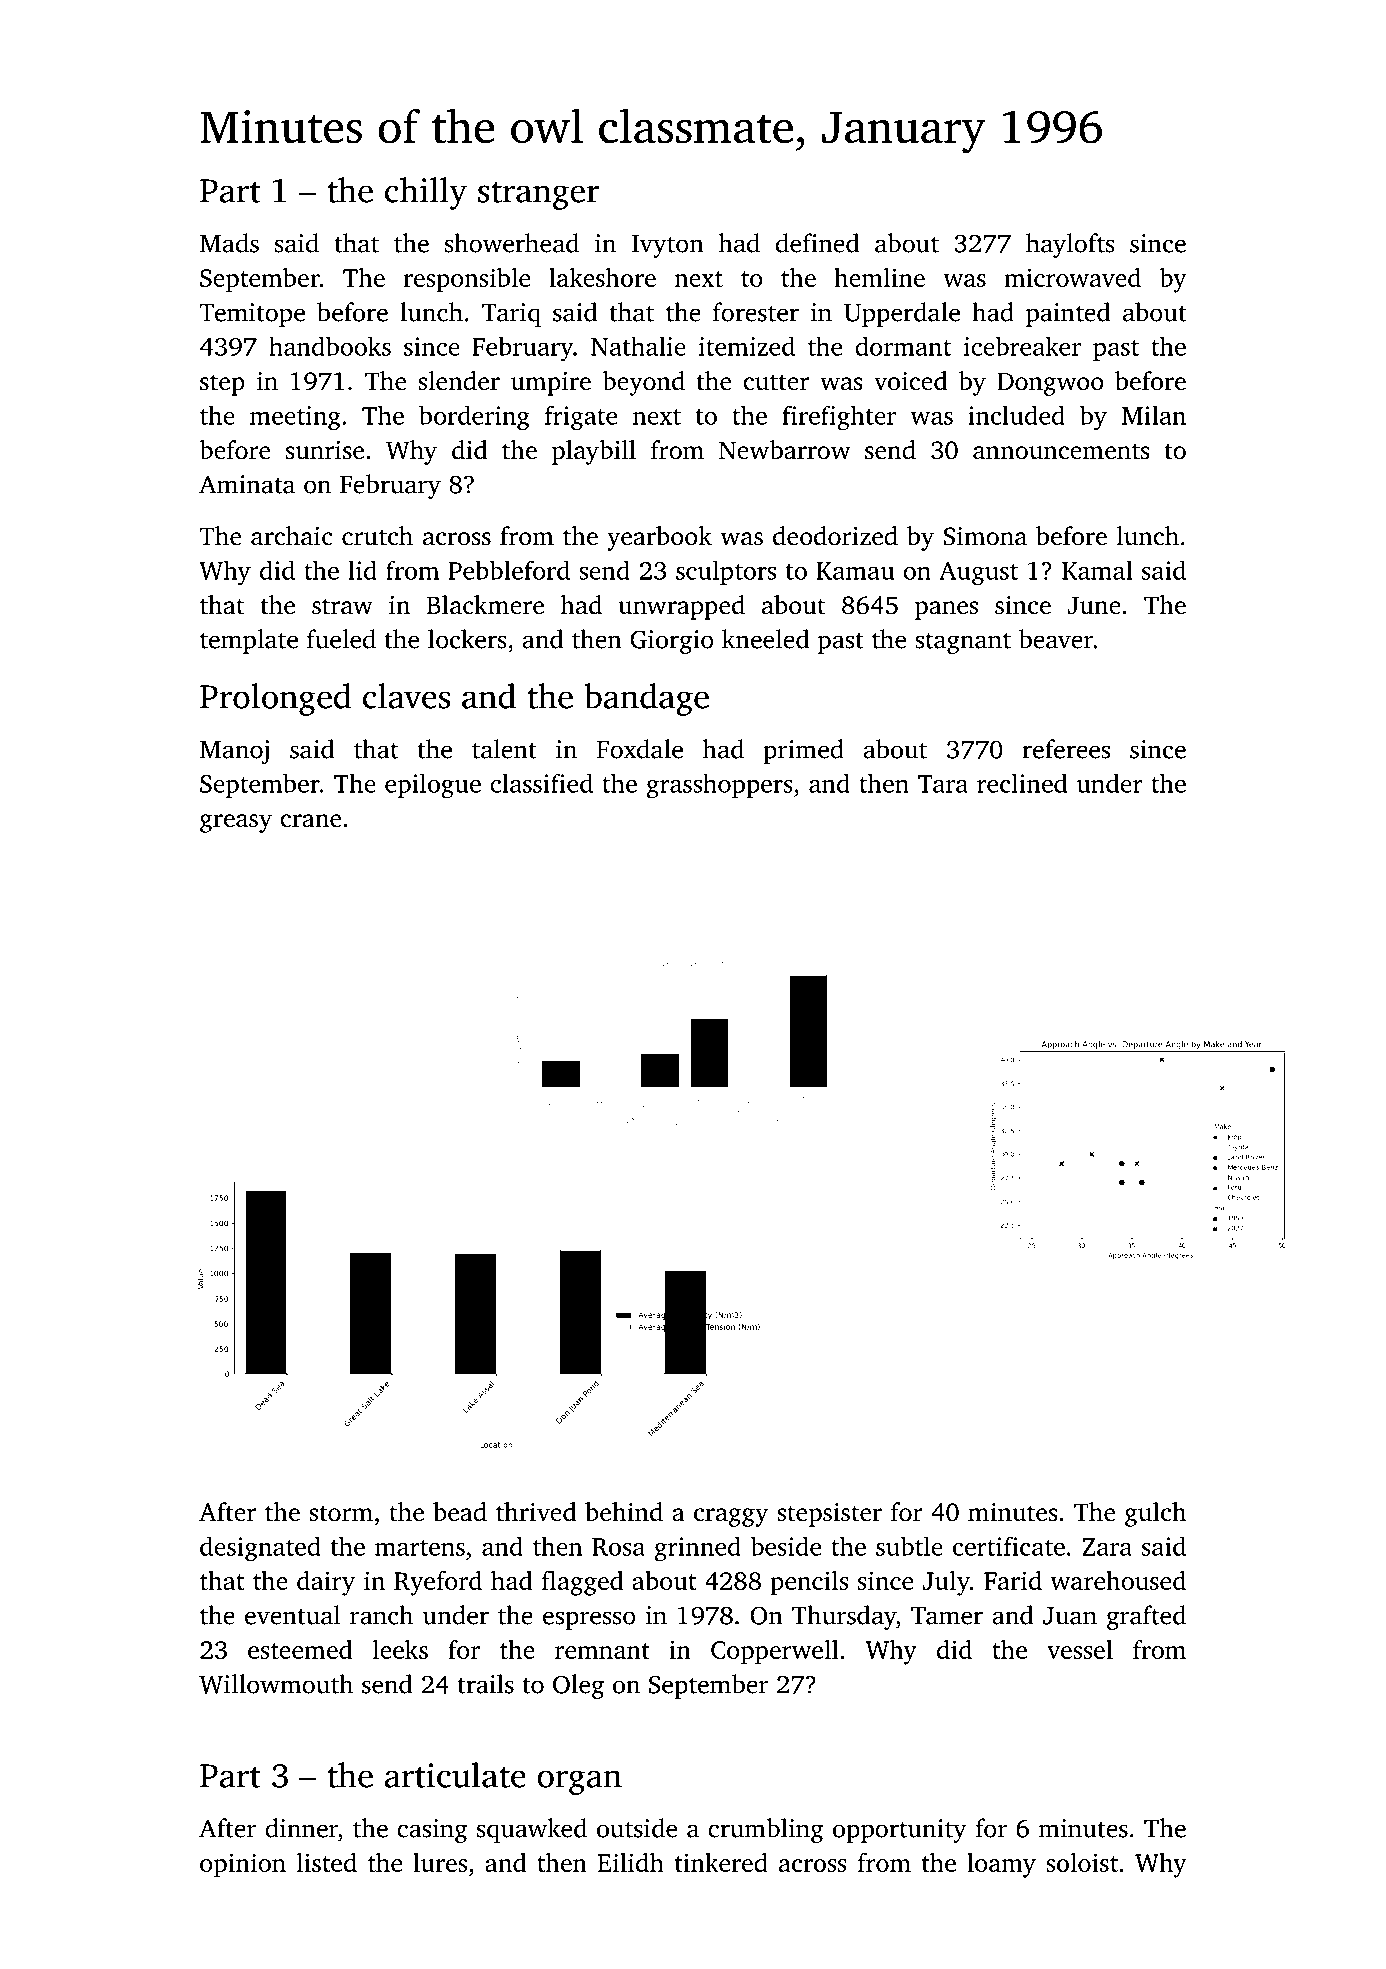 The height and width of the image is (1969, 1386). Describe the element at coordinates (1022, 783) in the image. I see `reclined` at that location.
